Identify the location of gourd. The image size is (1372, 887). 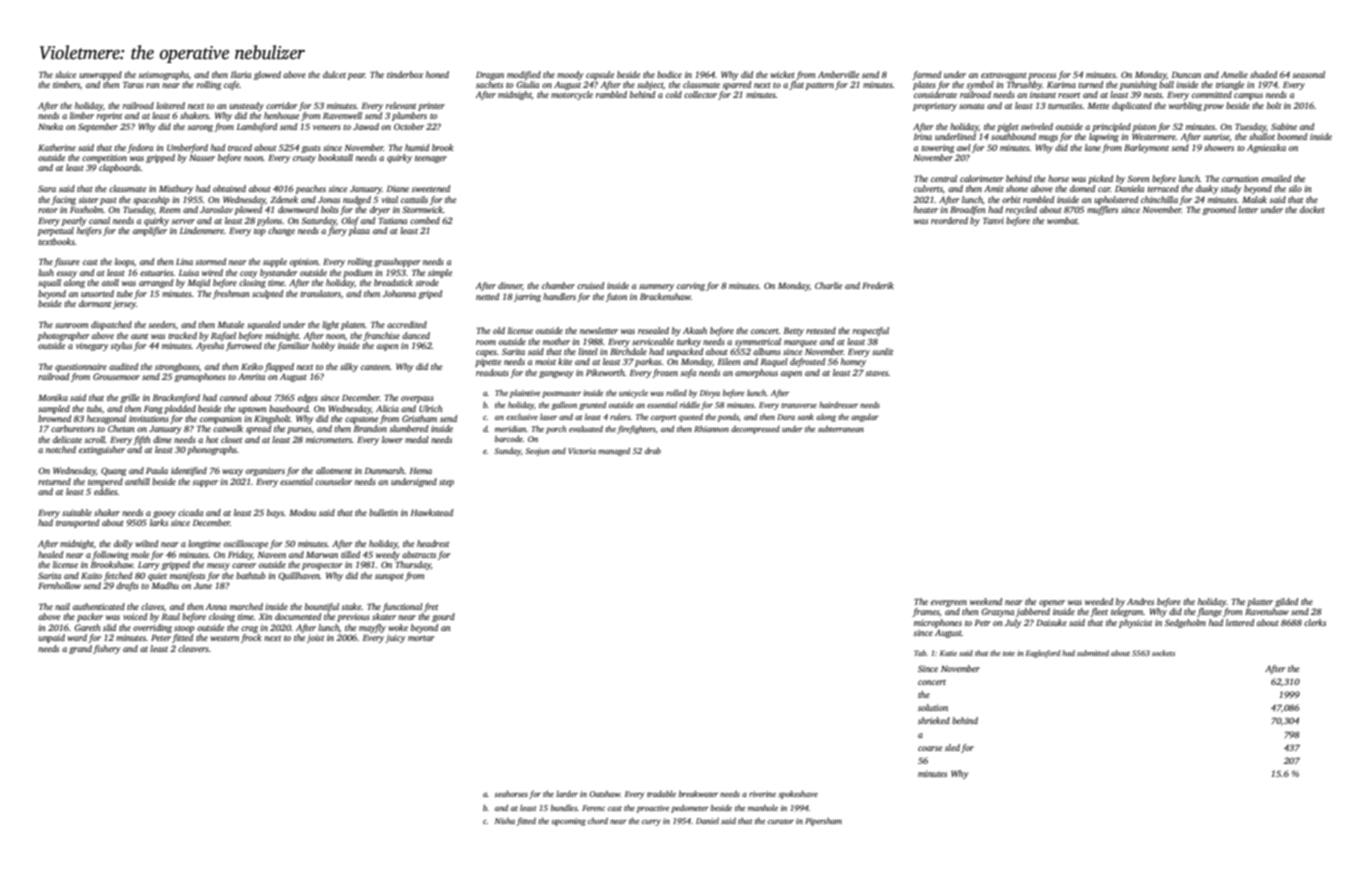
(443, 617).
